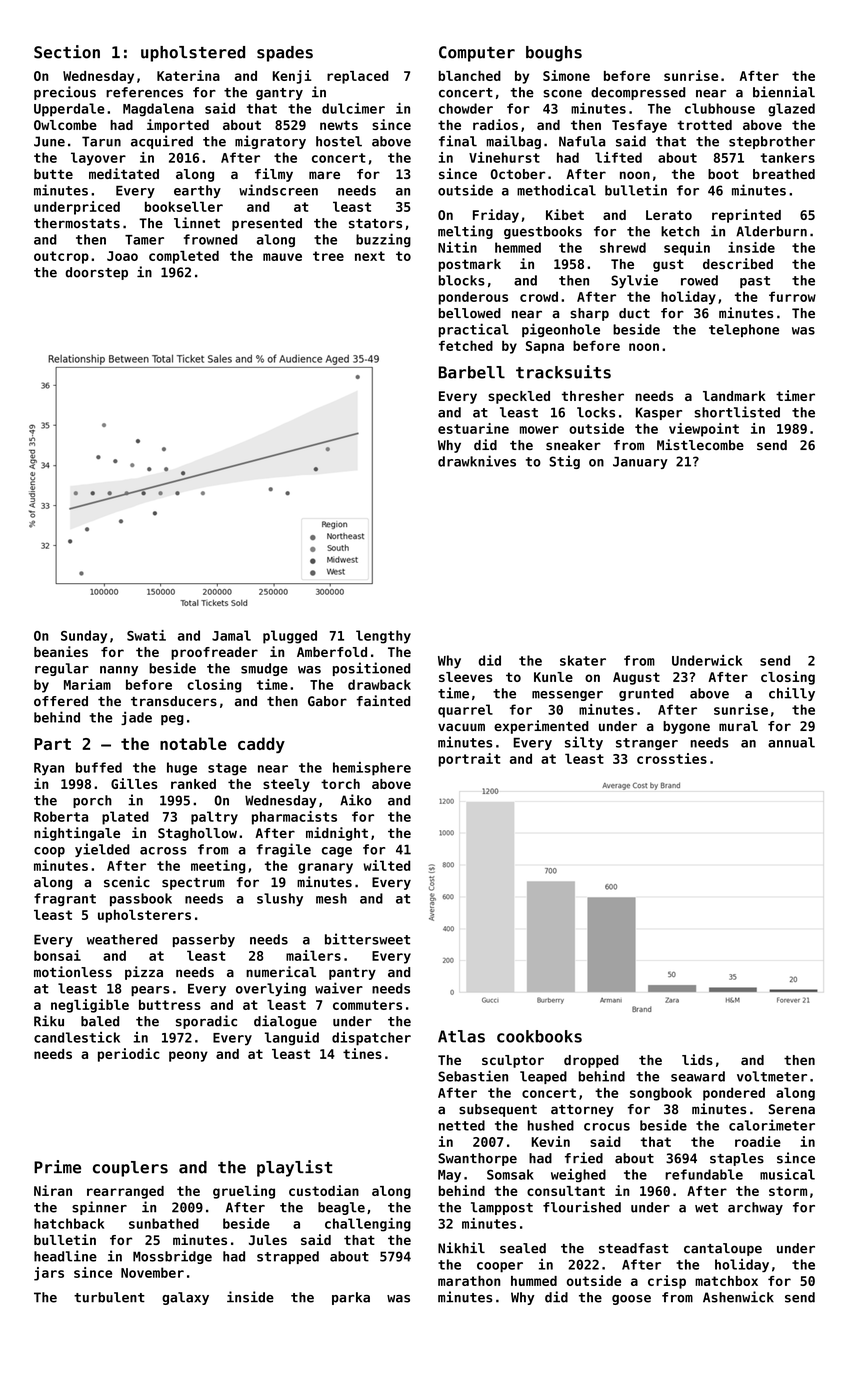 This page has width=849, height=1400. Describe the element at coordinates (193, 54) in the page. I see `upholstered` at that location.
